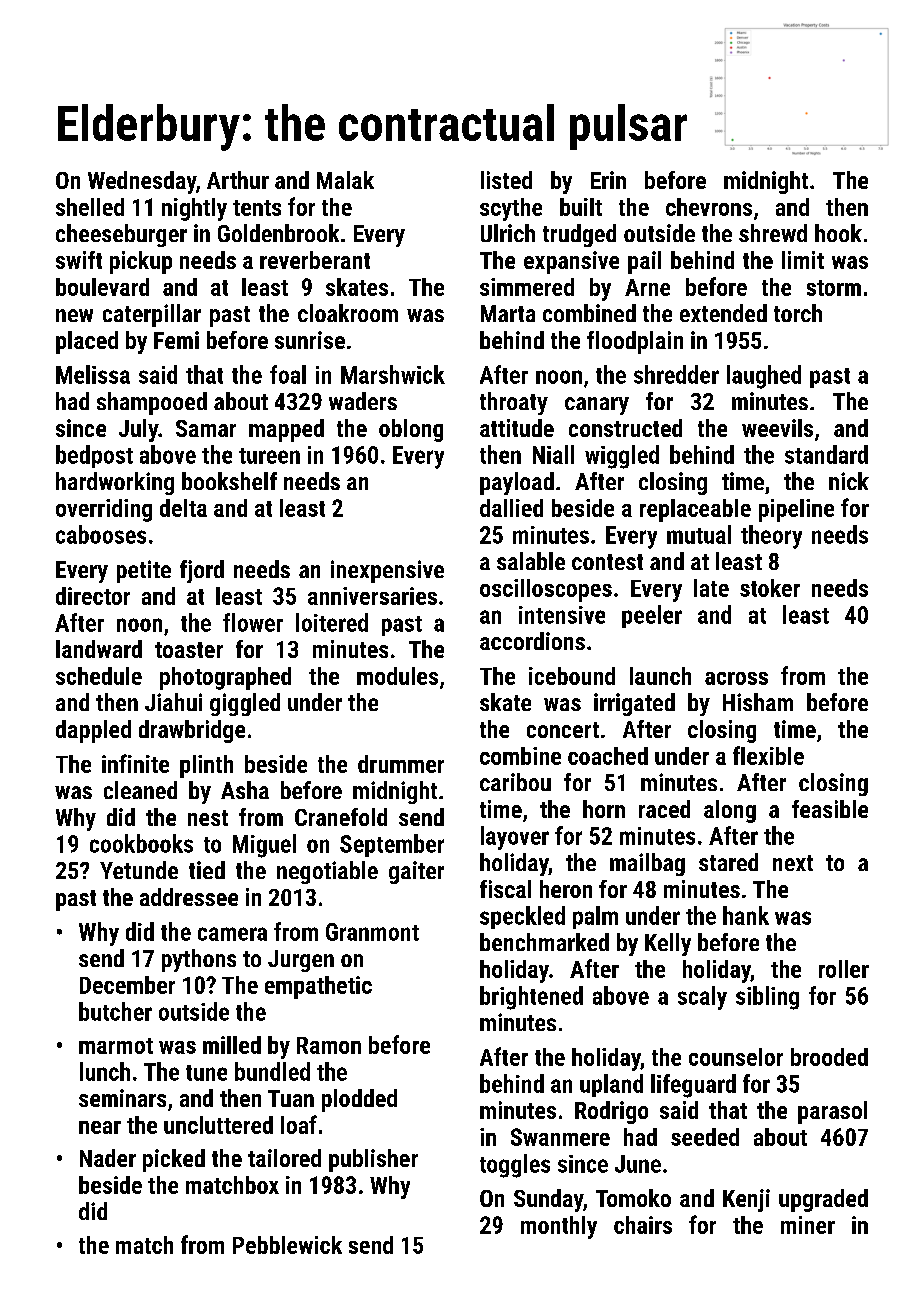 The image size is (924, 1311). Describe the element at coordinates (546, 590) in the page. I see `oscilloscopes` at that location.
